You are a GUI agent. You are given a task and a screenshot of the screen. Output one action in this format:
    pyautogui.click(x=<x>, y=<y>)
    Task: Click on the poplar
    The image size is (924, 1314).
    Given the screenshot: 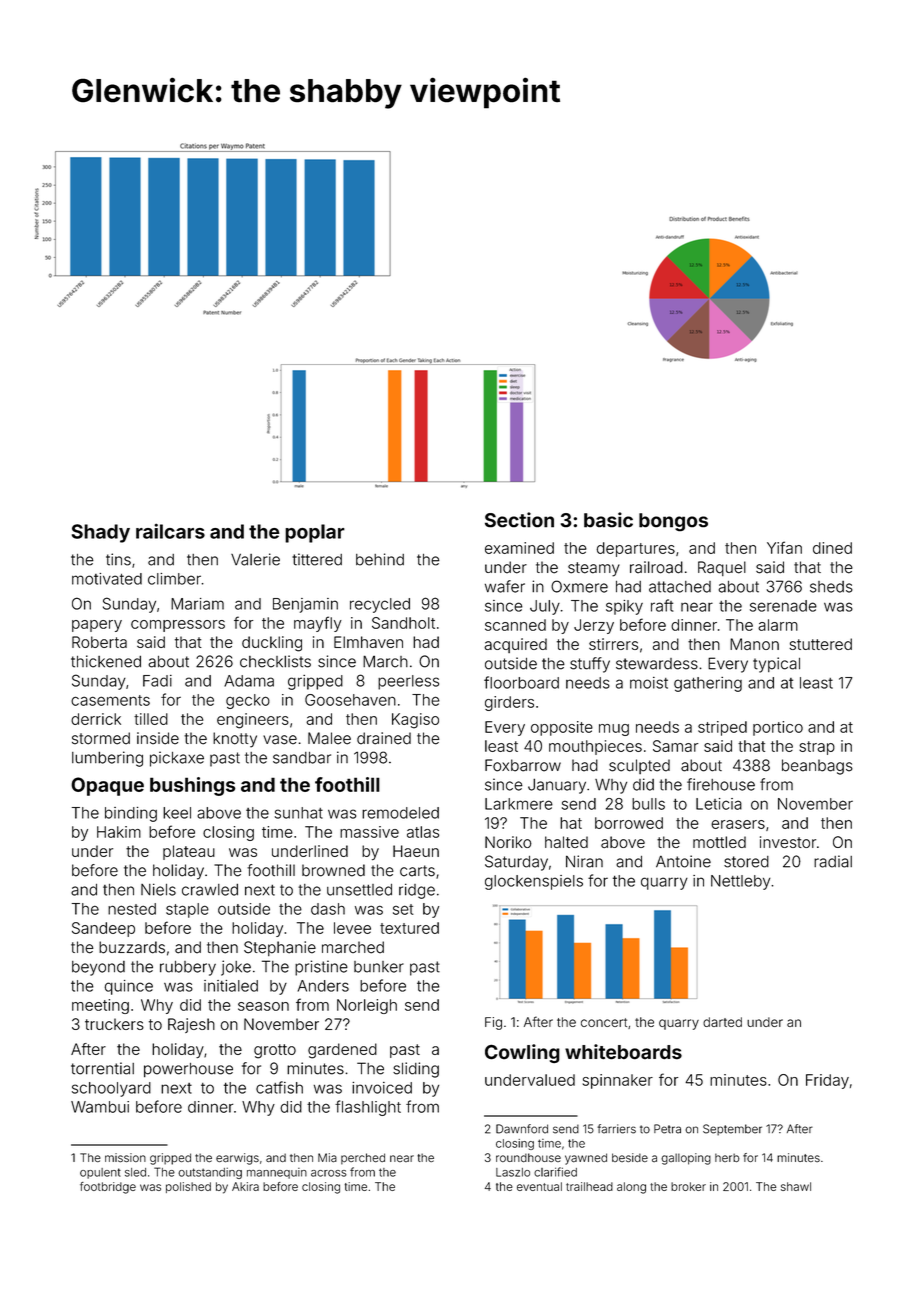 What is the action you would take?
    pyautogui.click(x=315, y=533)
